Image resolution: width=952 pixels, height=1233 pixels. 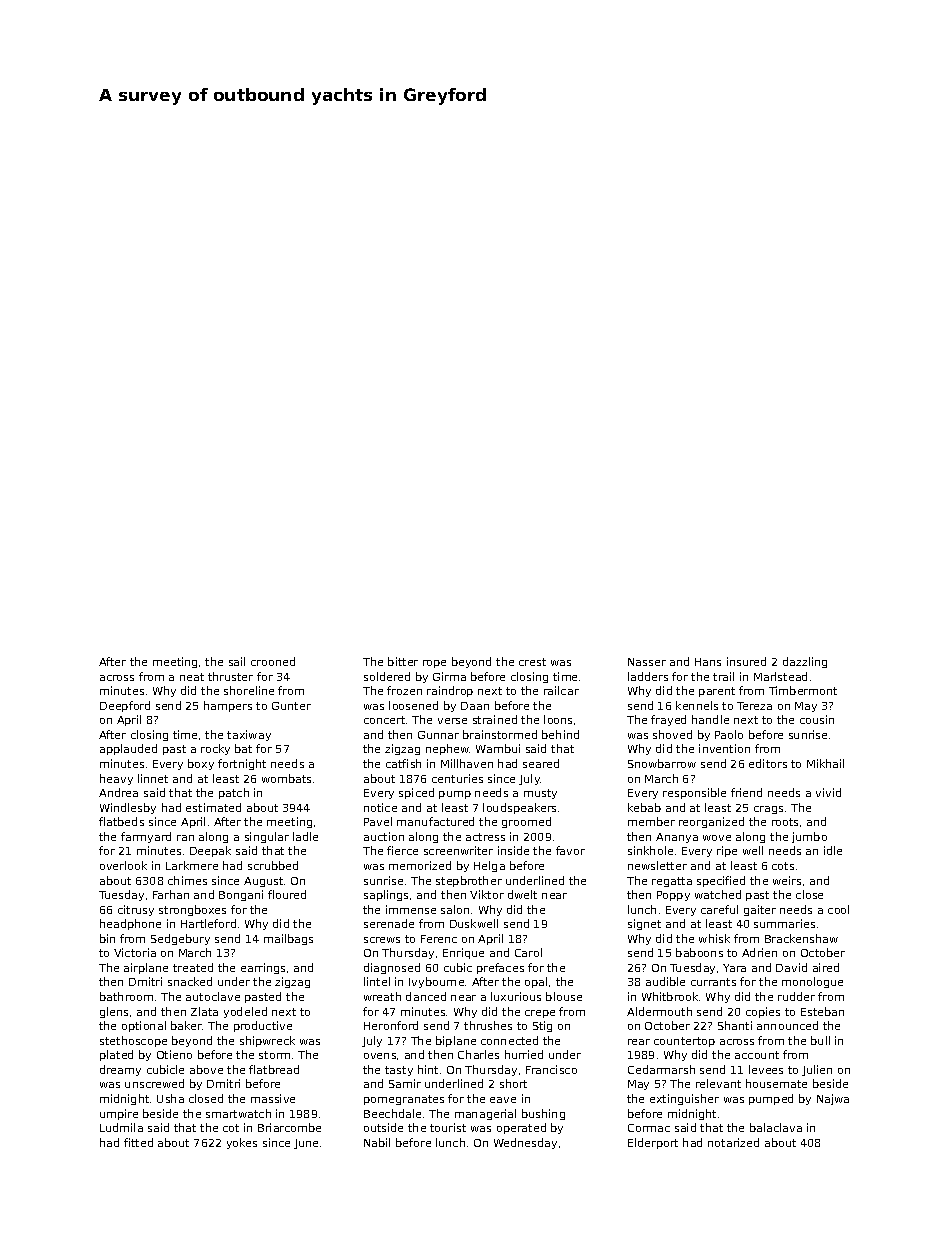 What do you see at coordinates (708, 662) in the screenshot?
I see `Hans` at bounding box center [708, 662].
